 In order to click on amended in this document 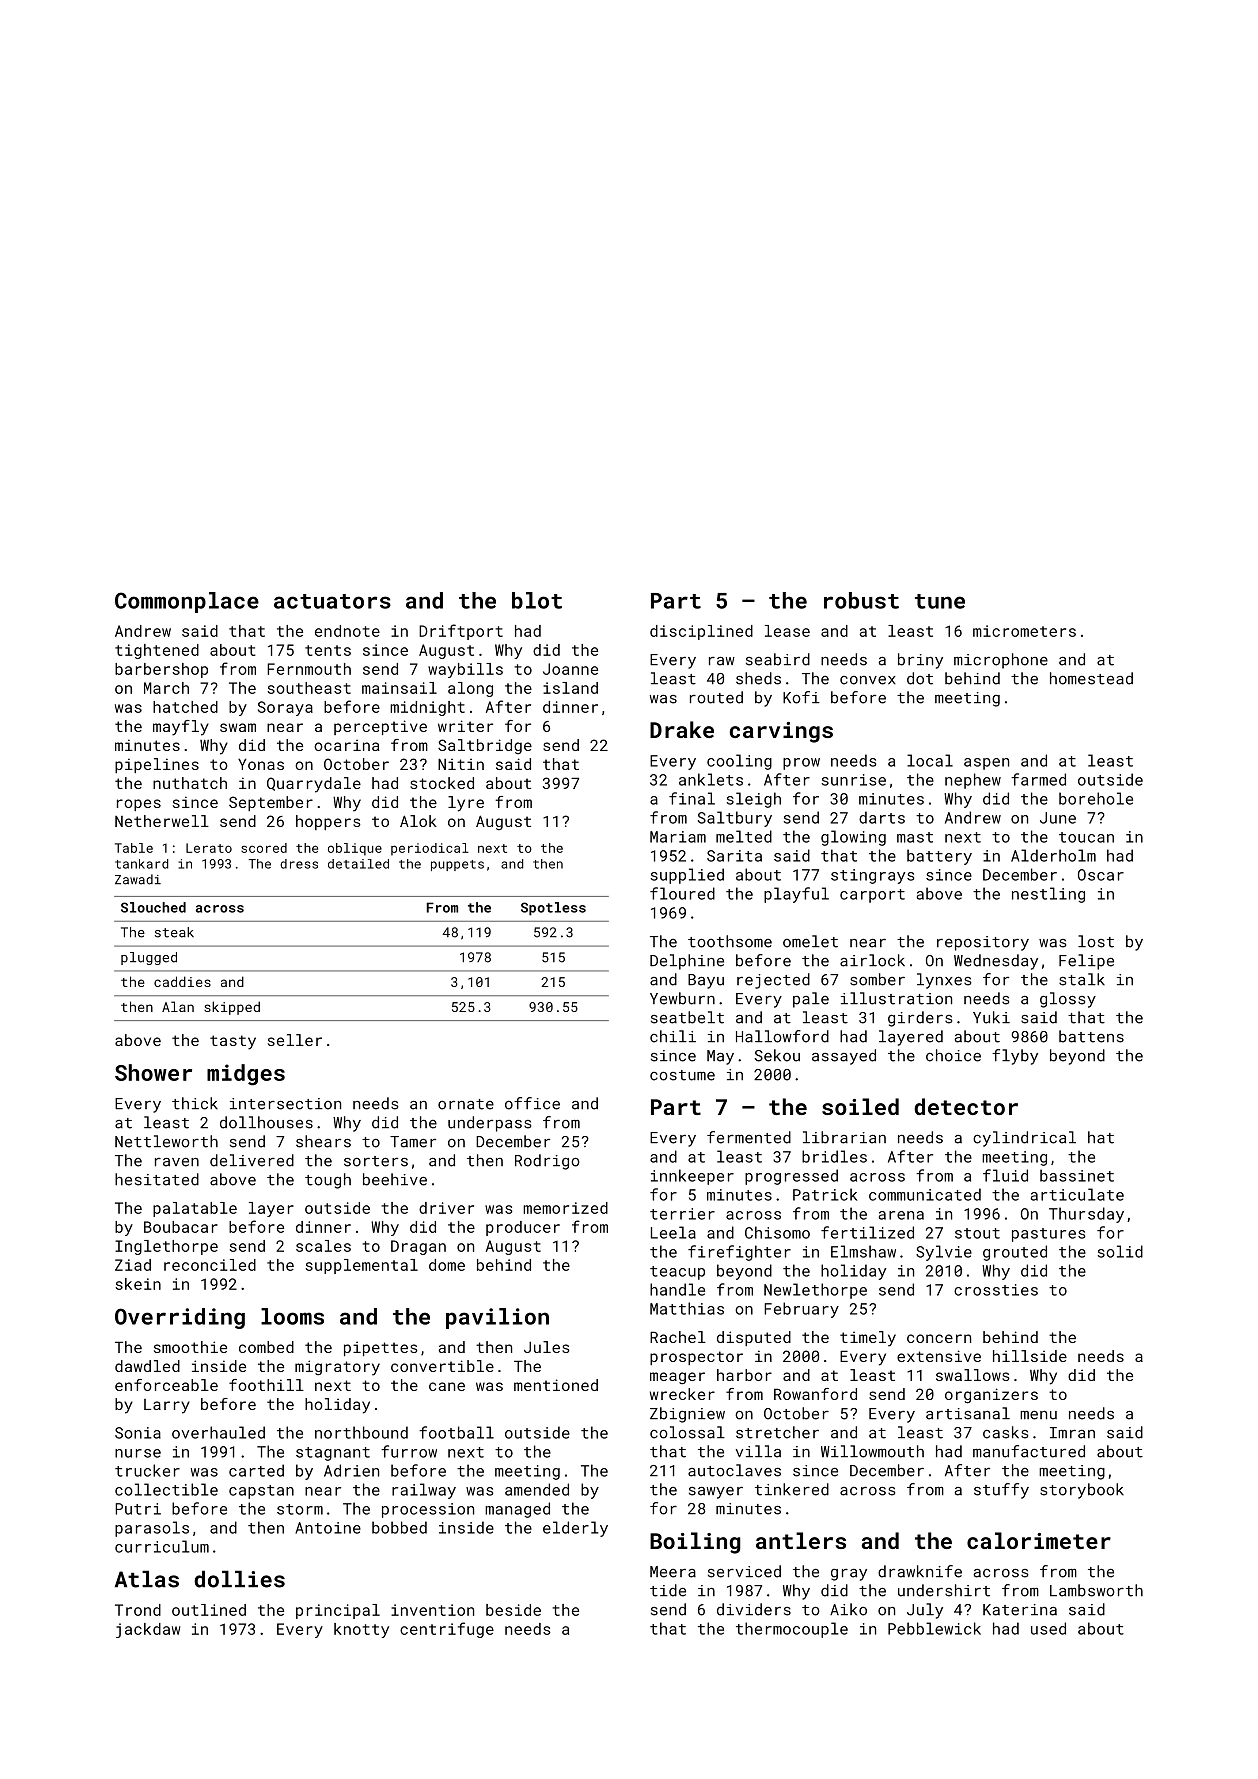, I will do `click(537, 1489)`.
